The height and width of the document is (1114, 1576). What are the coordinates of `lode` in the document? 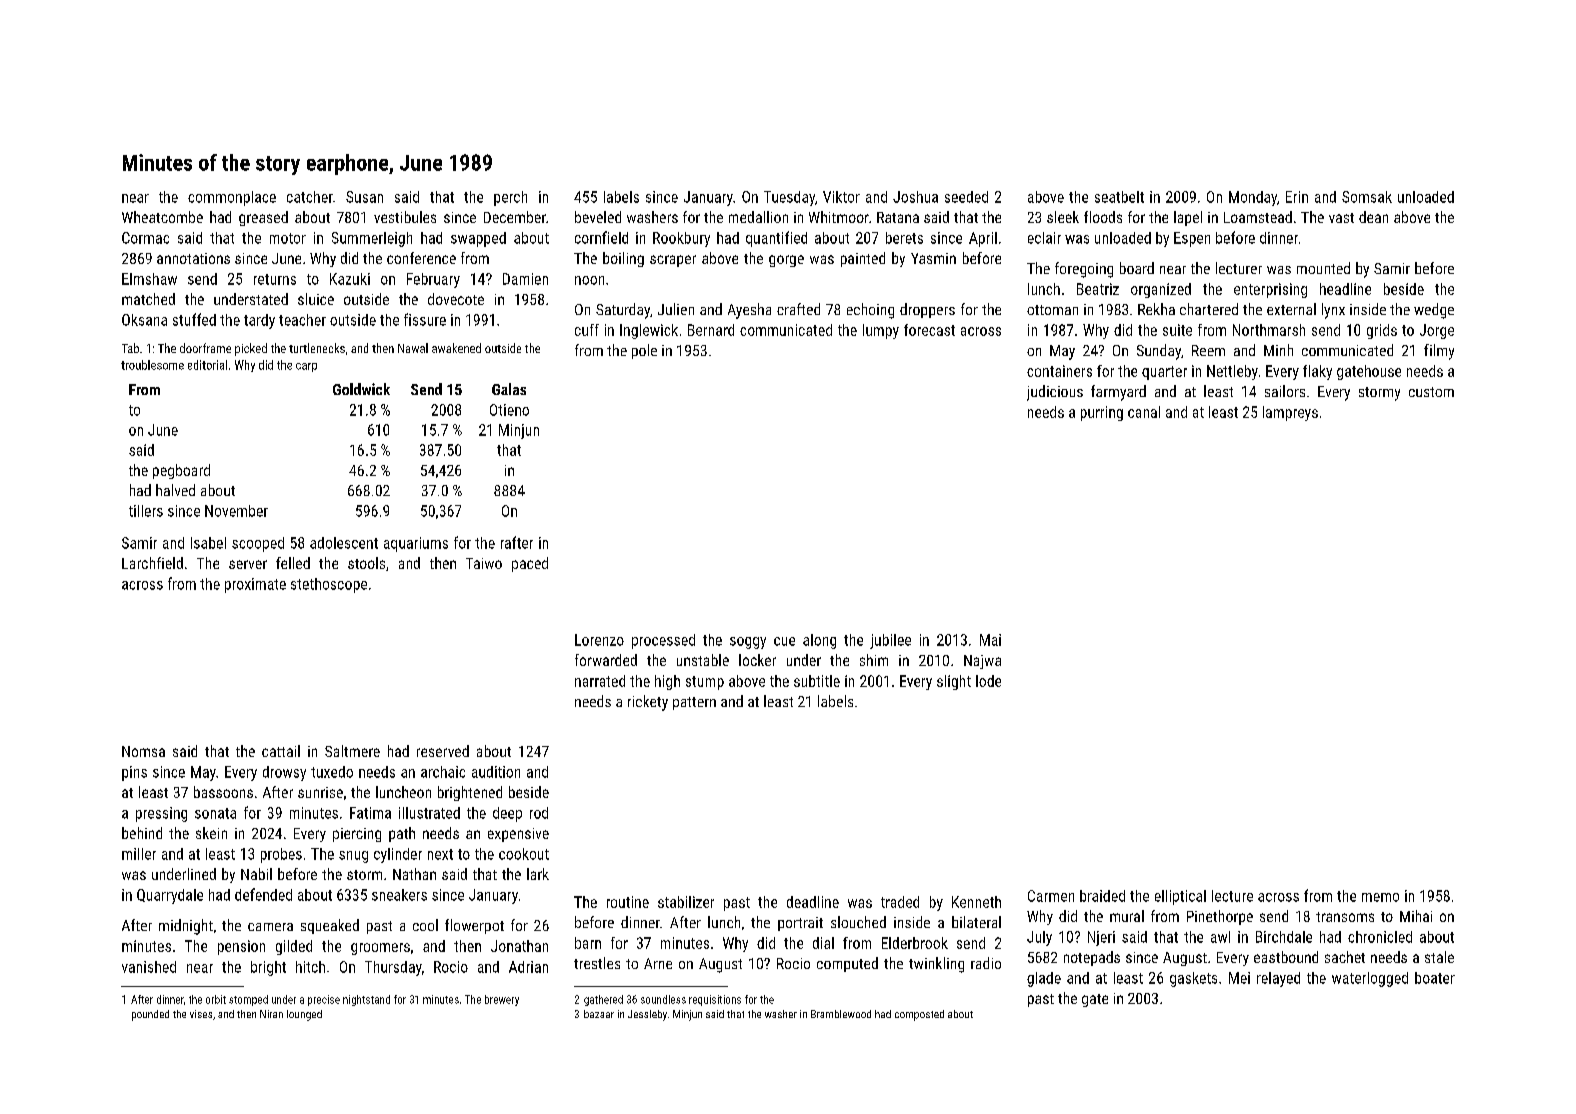 It's located at (988, 681).
